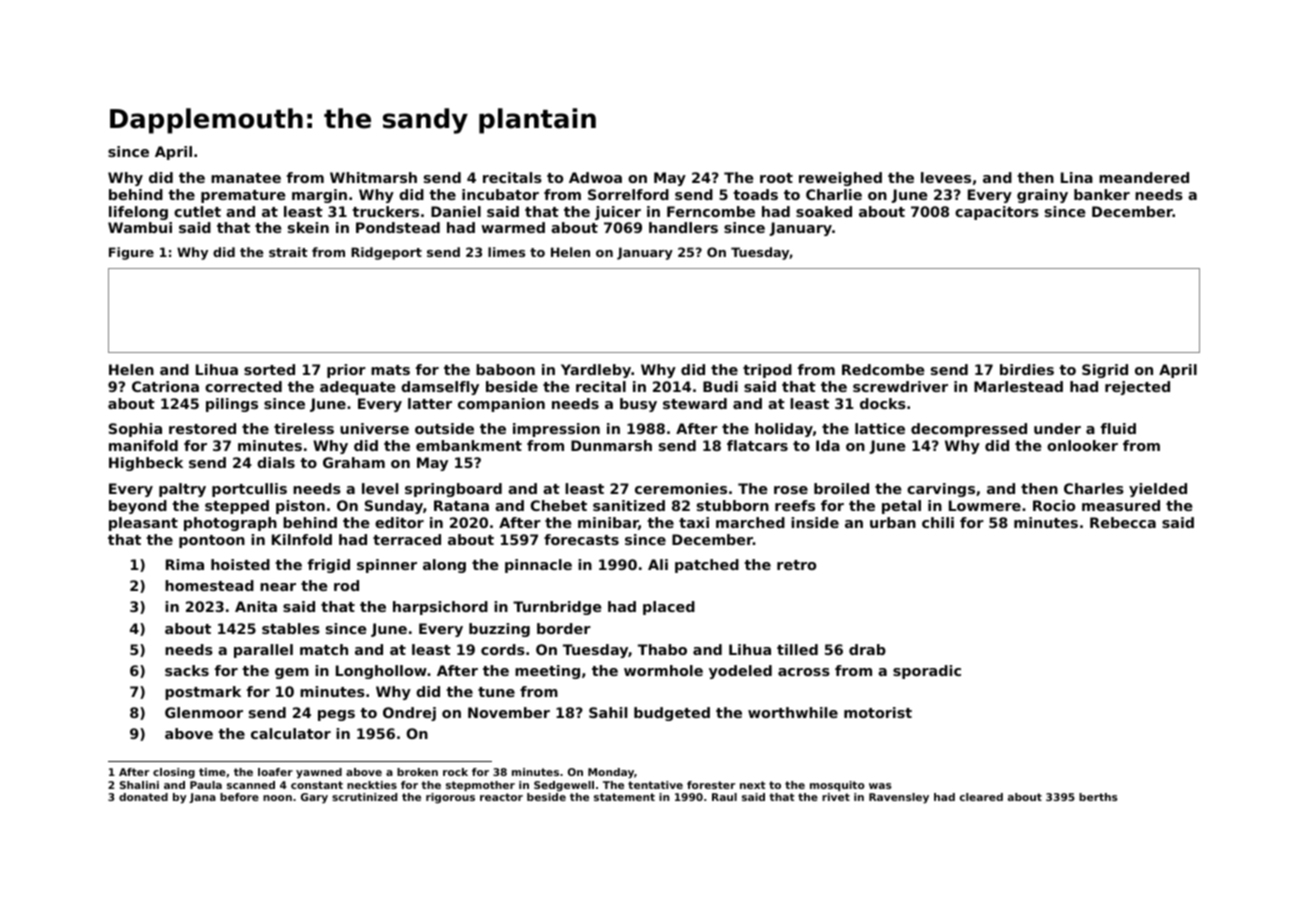  Describe the element at coordinates (1121, 505) in the image. I see `measured` at that location.
